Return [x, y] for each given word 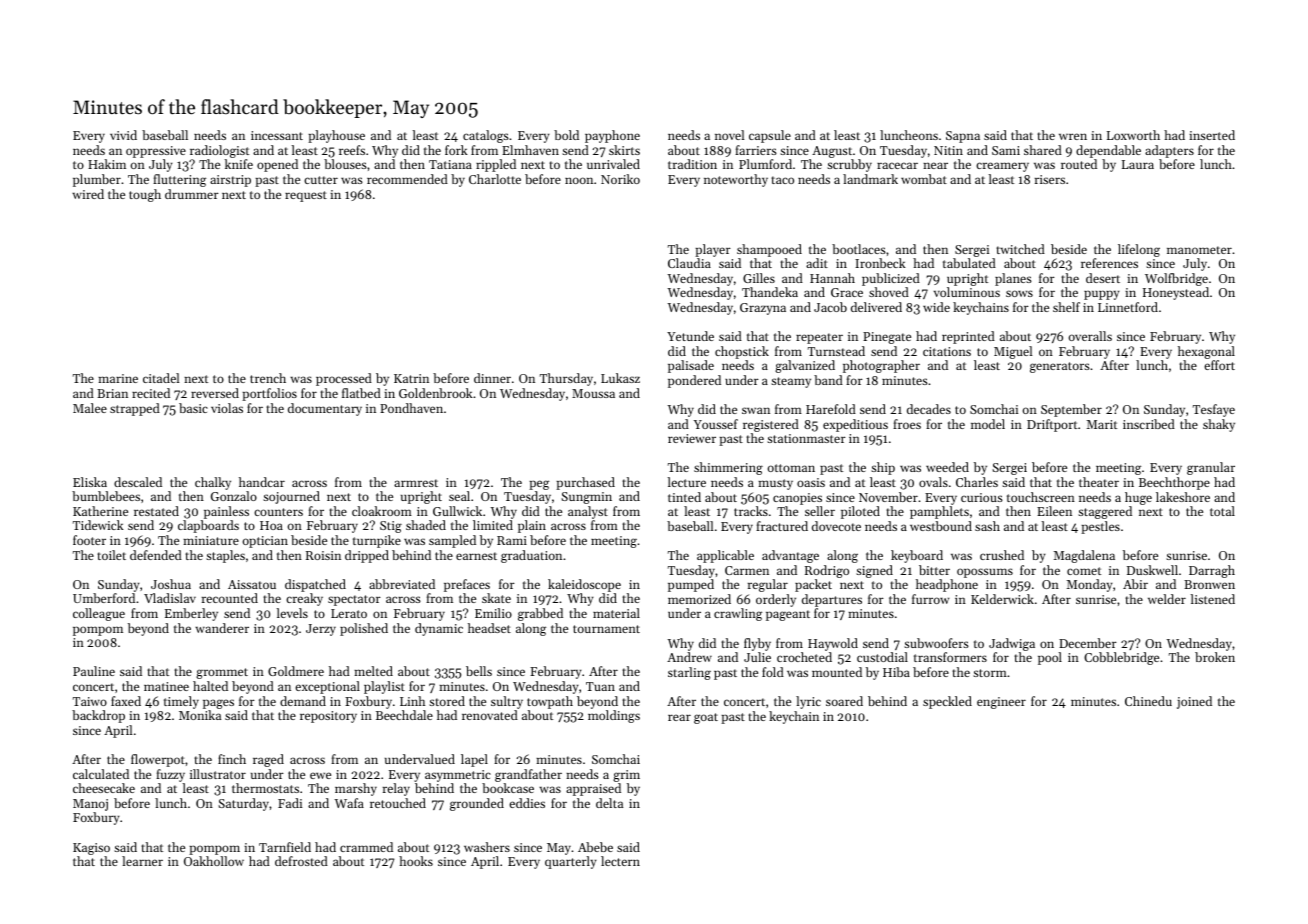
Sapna [963, 137]
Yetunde [690, 336]
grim [626, 776]
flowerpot [158, 760]
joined [1194, 702]
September [1071, 410]
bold [566, 135]
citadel [161, 378]
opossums [985, 573]
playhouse [336, 136]
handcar [262, 482]
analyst [588, 512]
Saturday [243, 804]
